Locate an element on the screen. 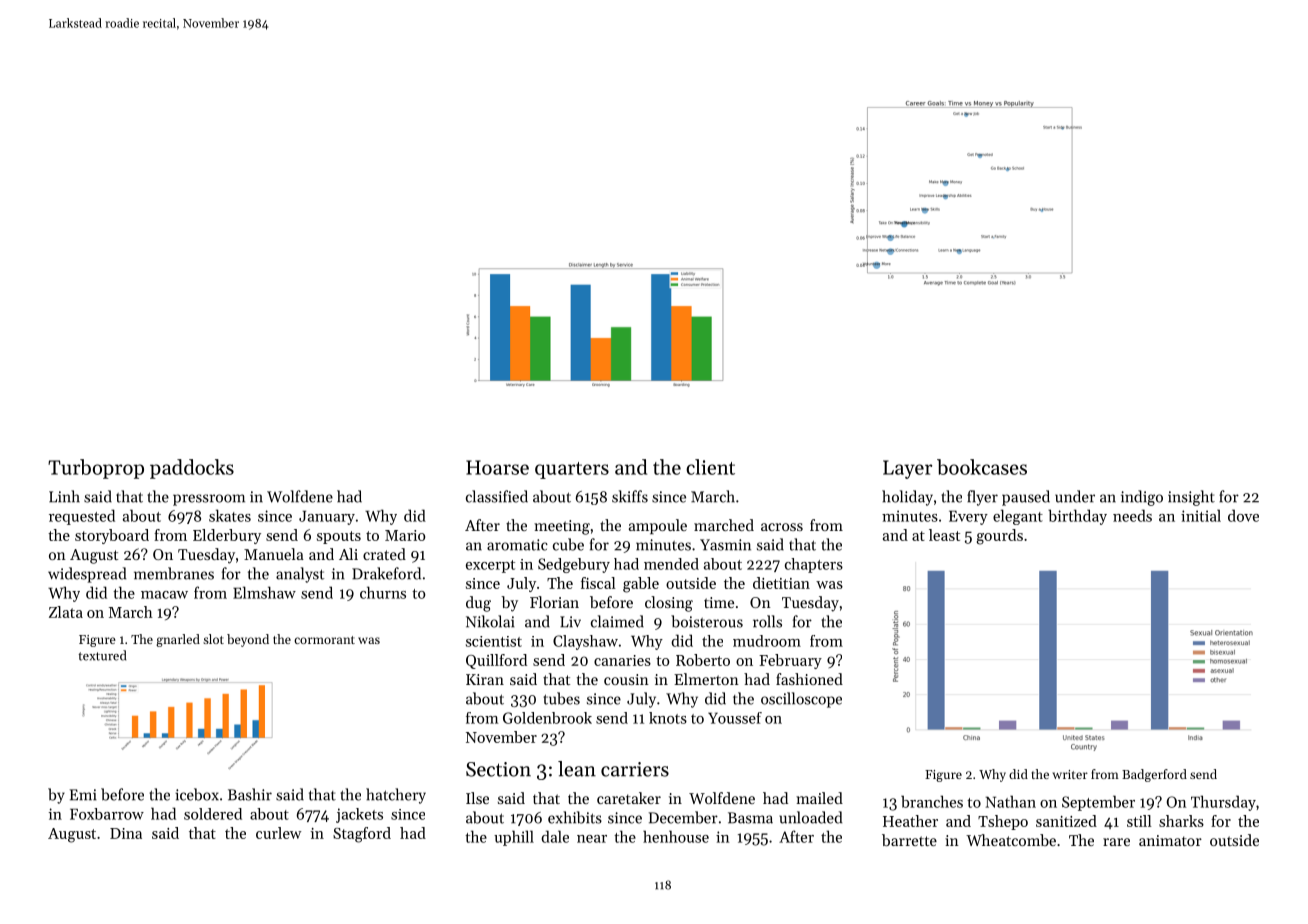 The image size is (1308, 924). rare is located at coordinates (1116, 842).
